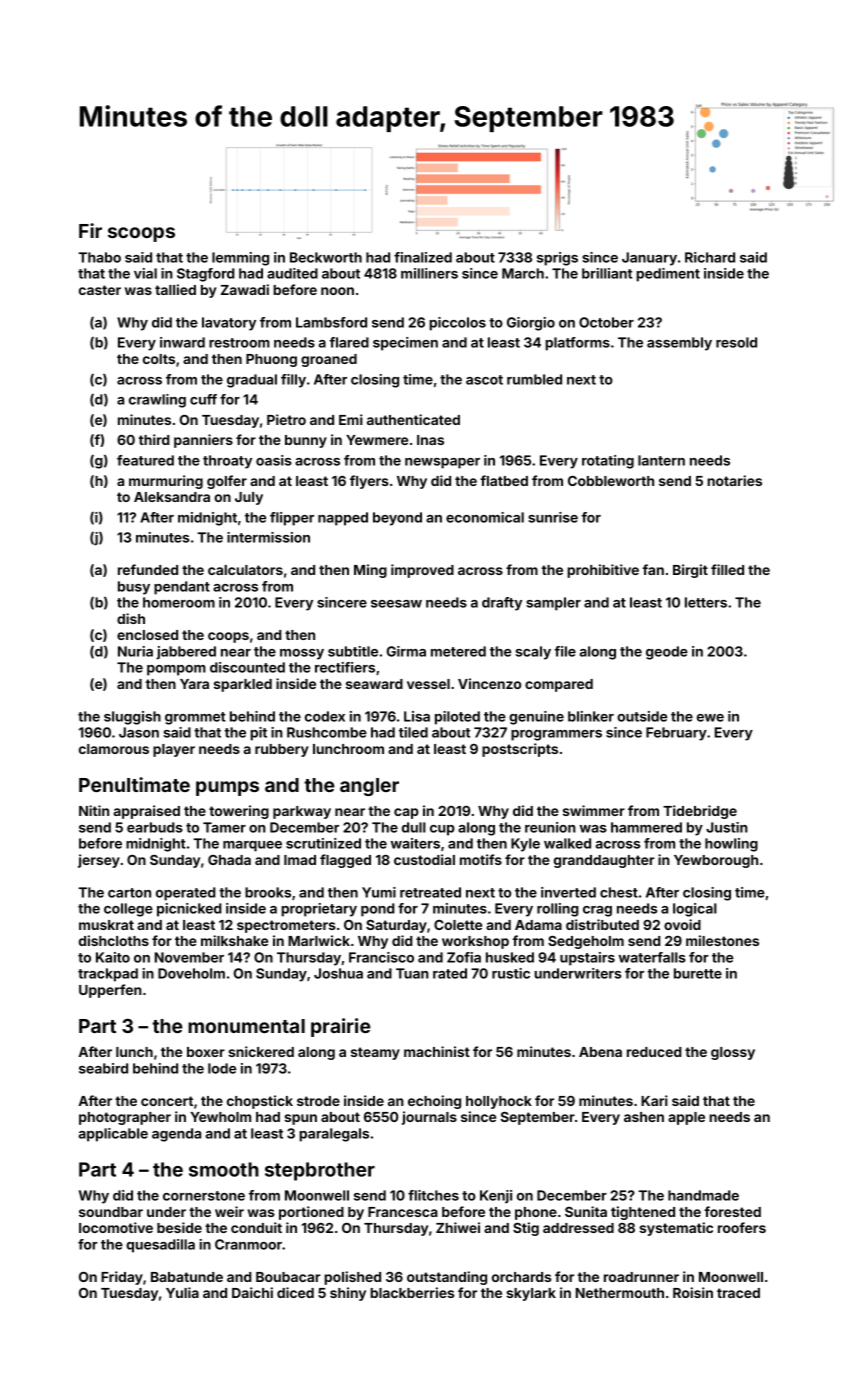 The image size is (849, 1400). I want to click on groaned, so click(329, 360).
